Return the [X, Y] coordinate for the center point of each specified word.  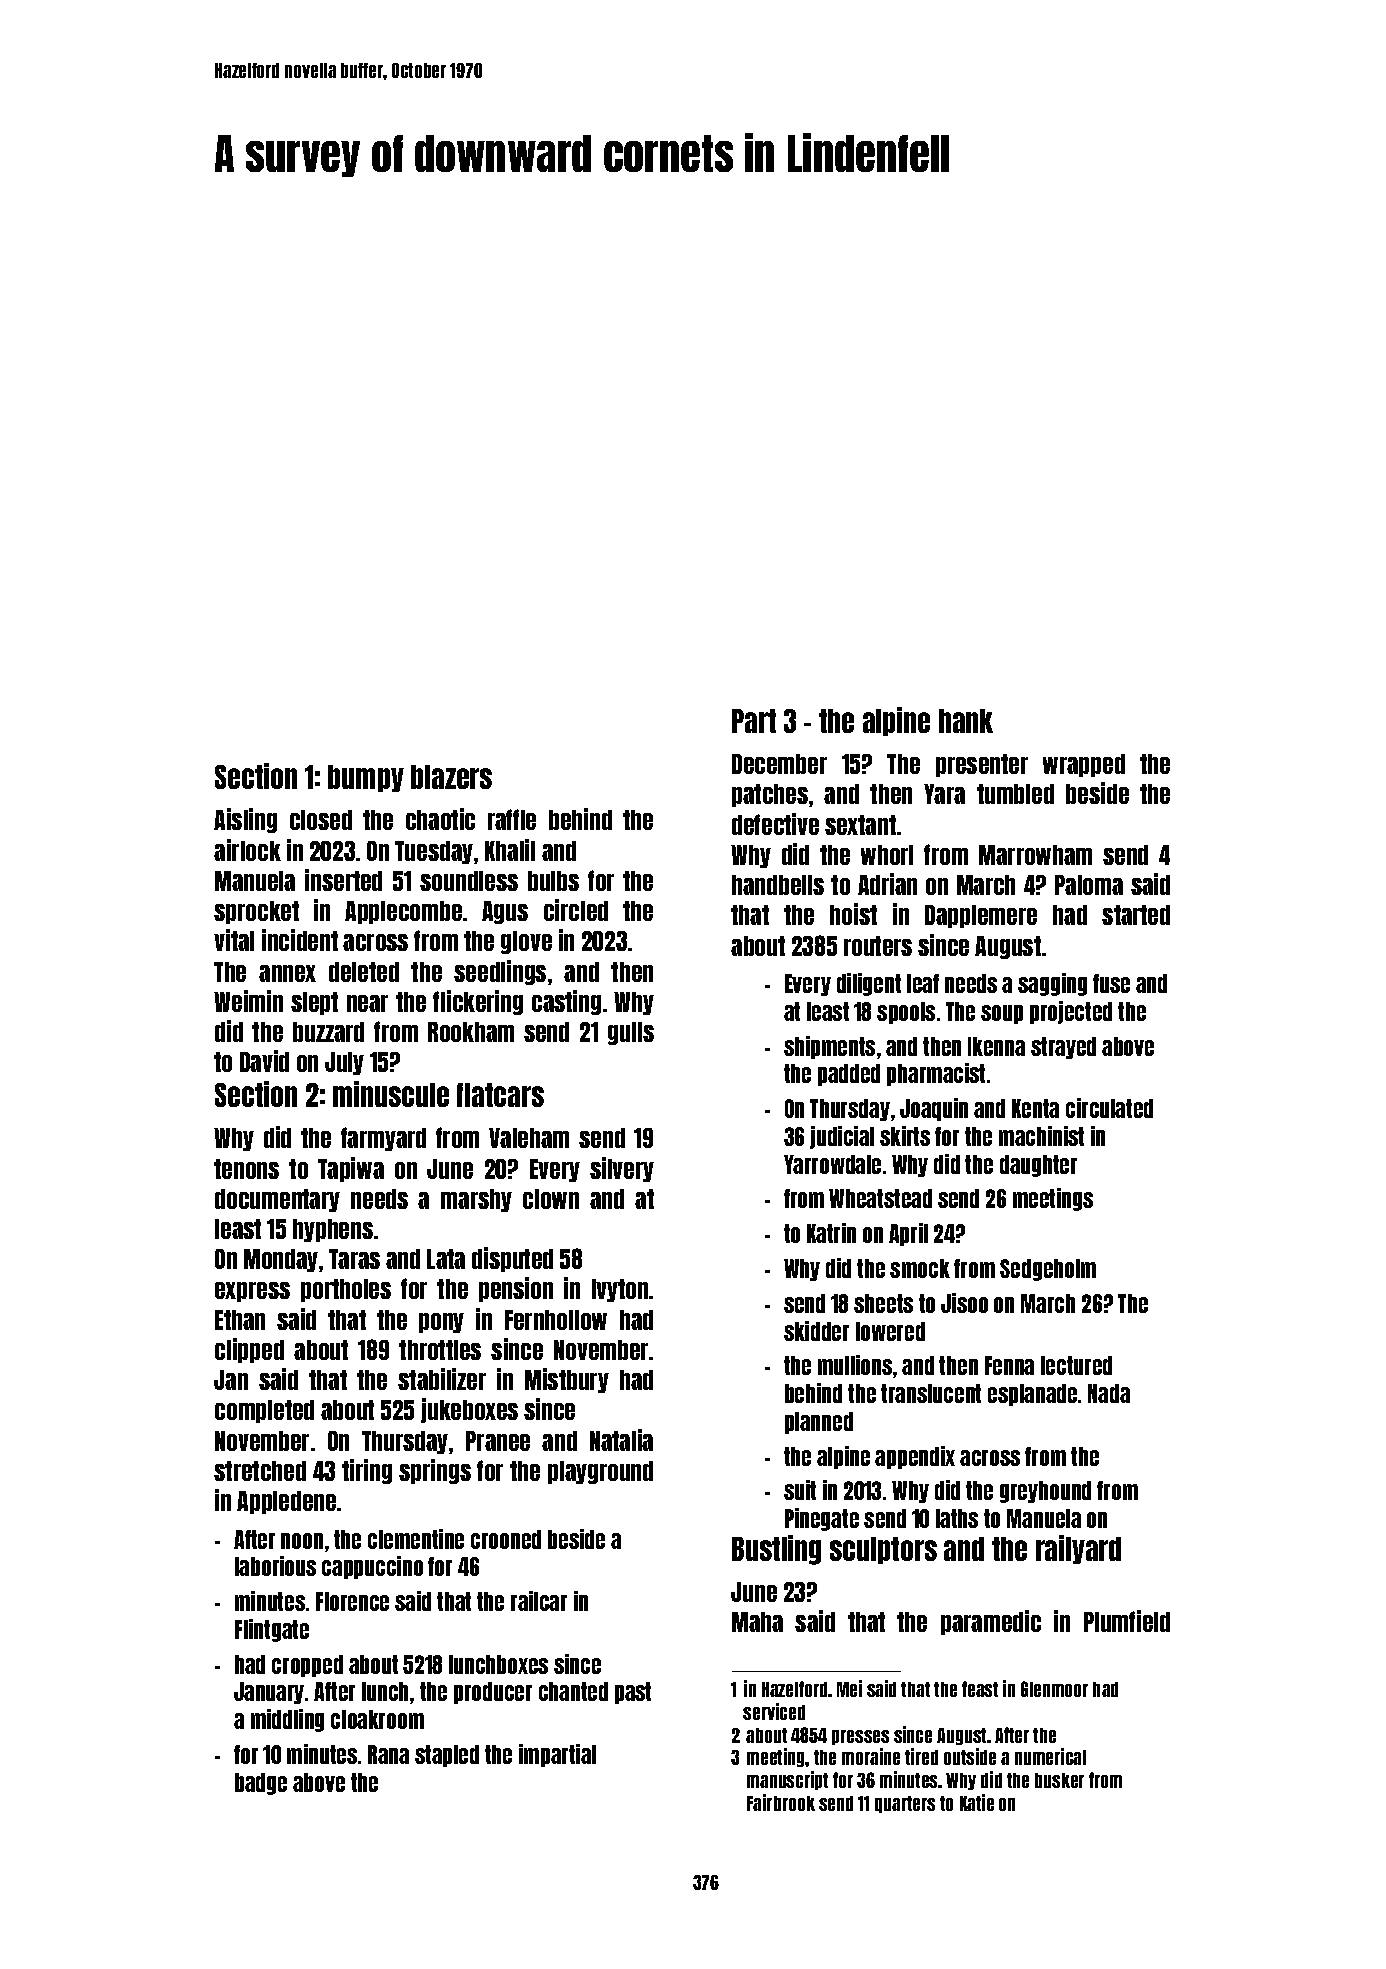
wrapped [1084, 765]
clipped [249, 1350]
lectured [1076, 1365]
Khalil [510, 850]
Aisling [245, 820]
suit [800, 1490]
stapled [447, 1756]
